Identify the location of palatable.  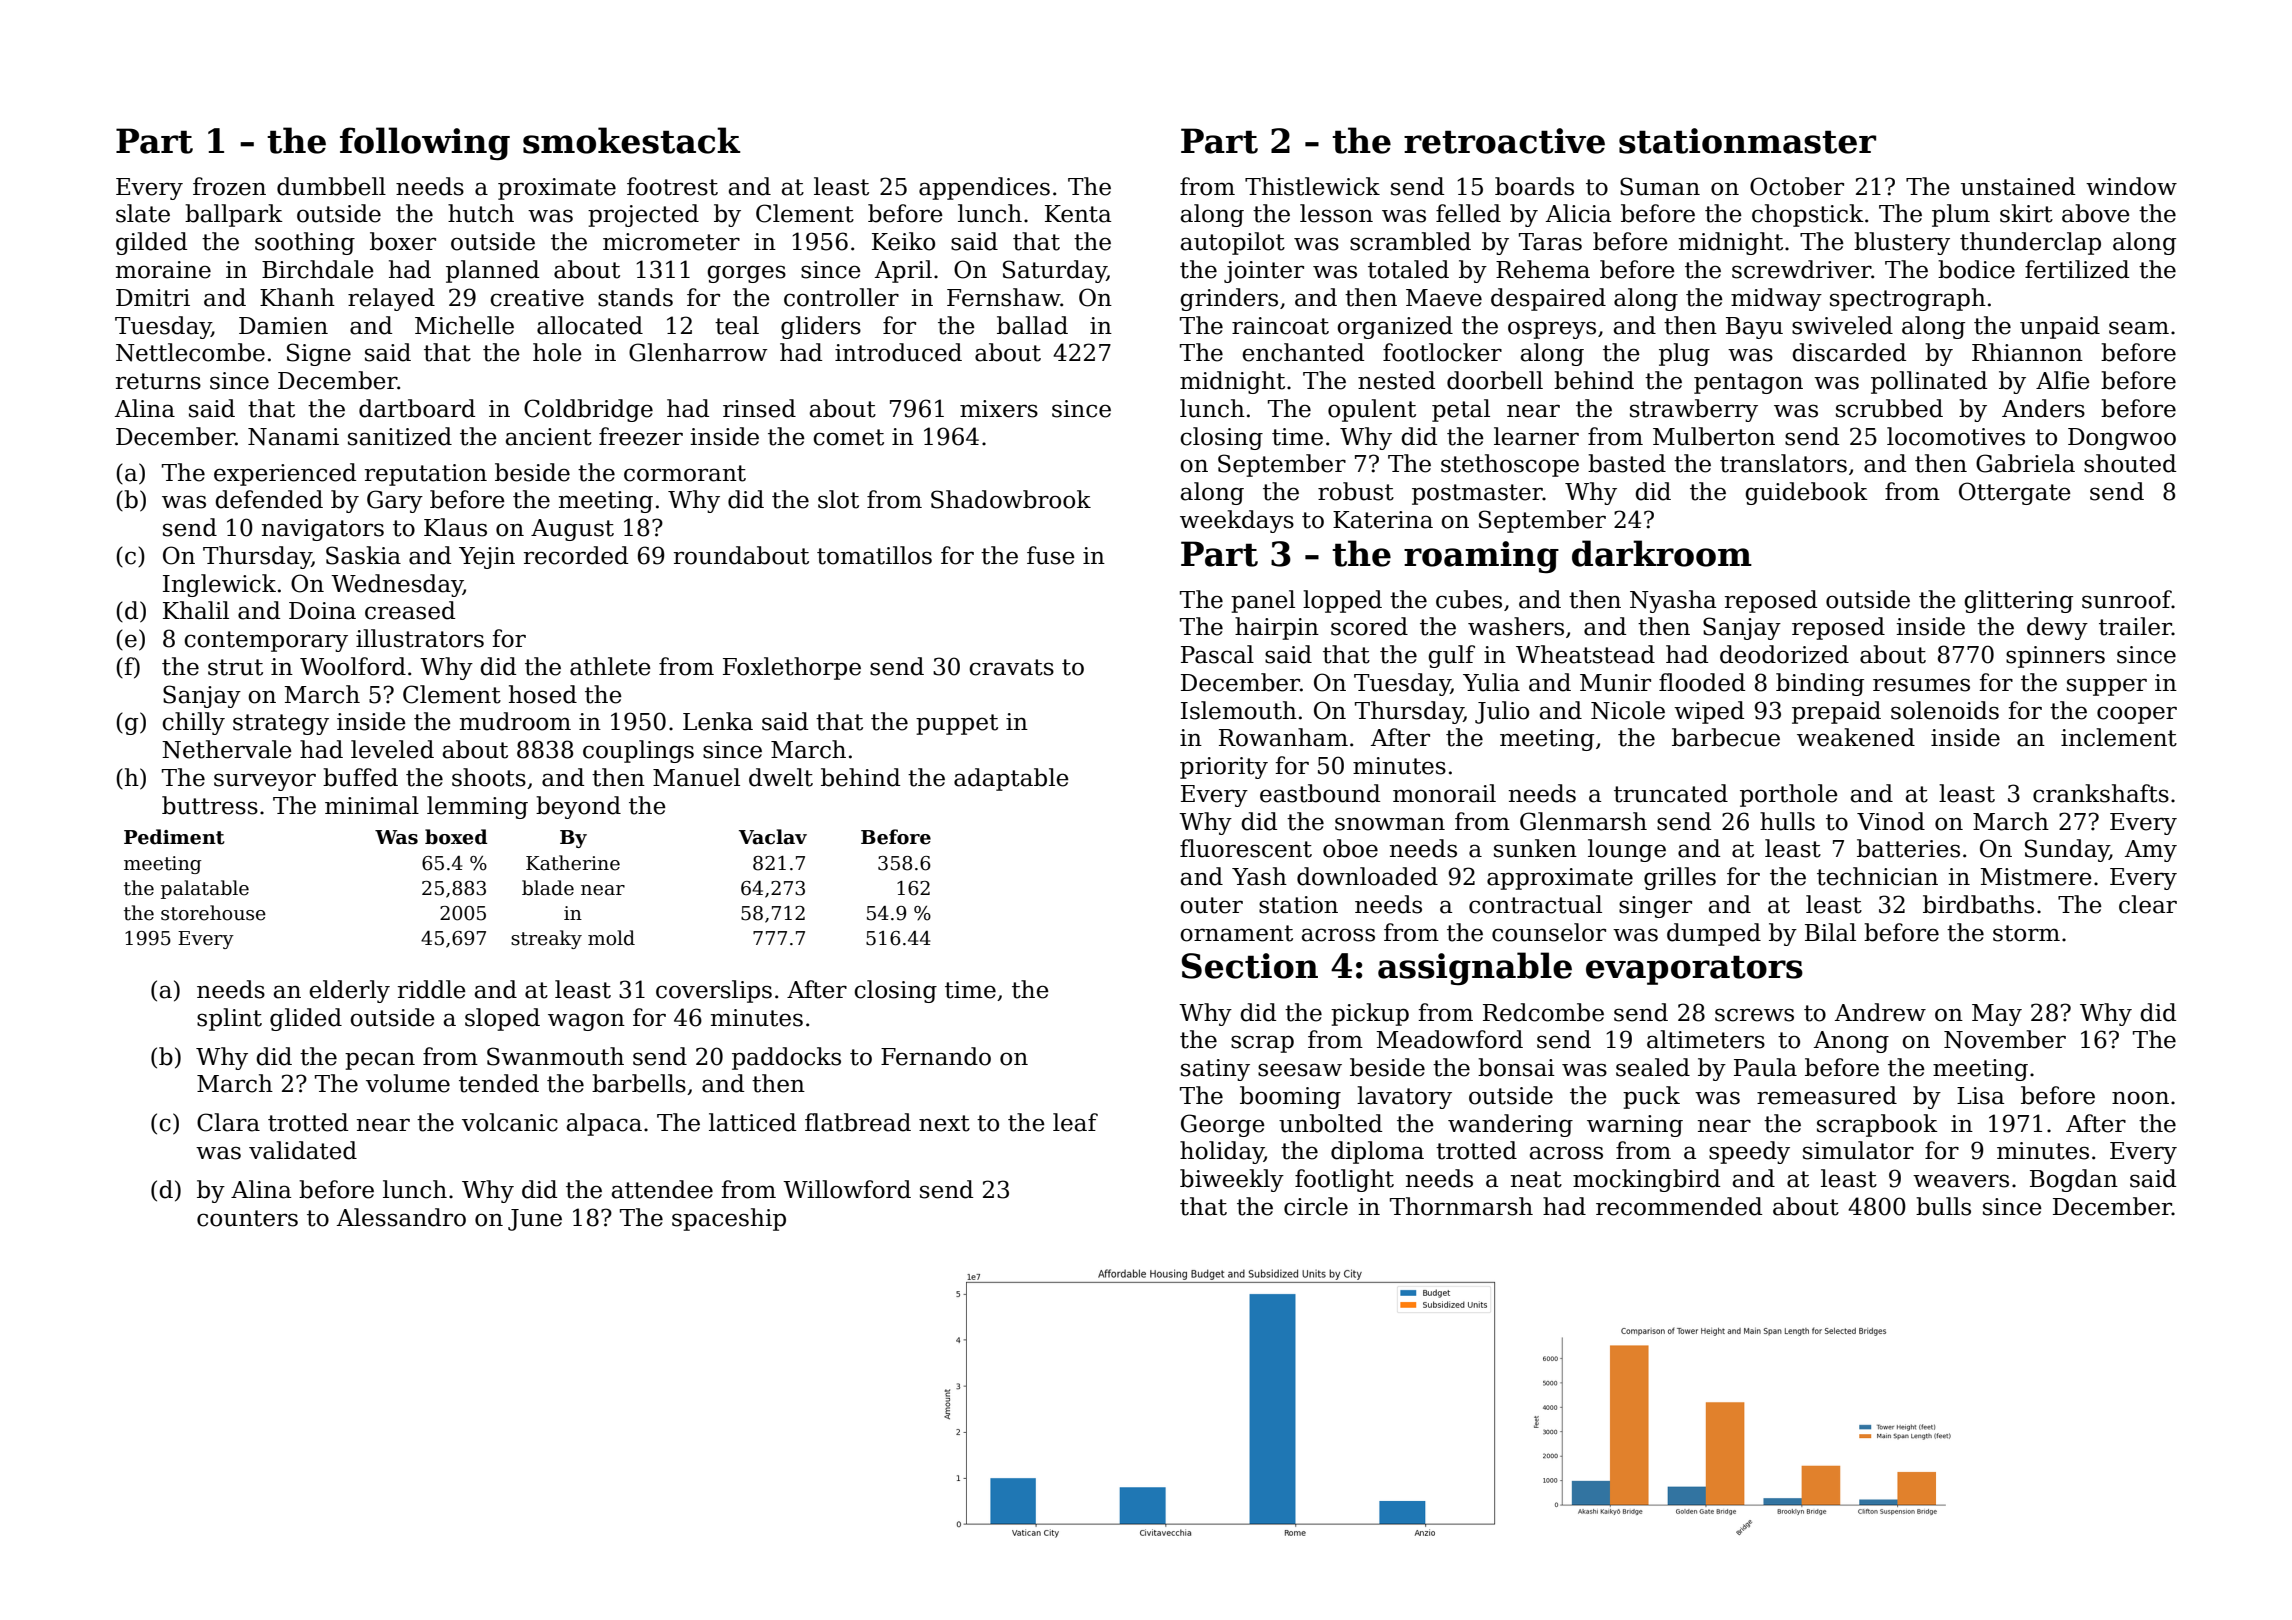
(205, 889).
